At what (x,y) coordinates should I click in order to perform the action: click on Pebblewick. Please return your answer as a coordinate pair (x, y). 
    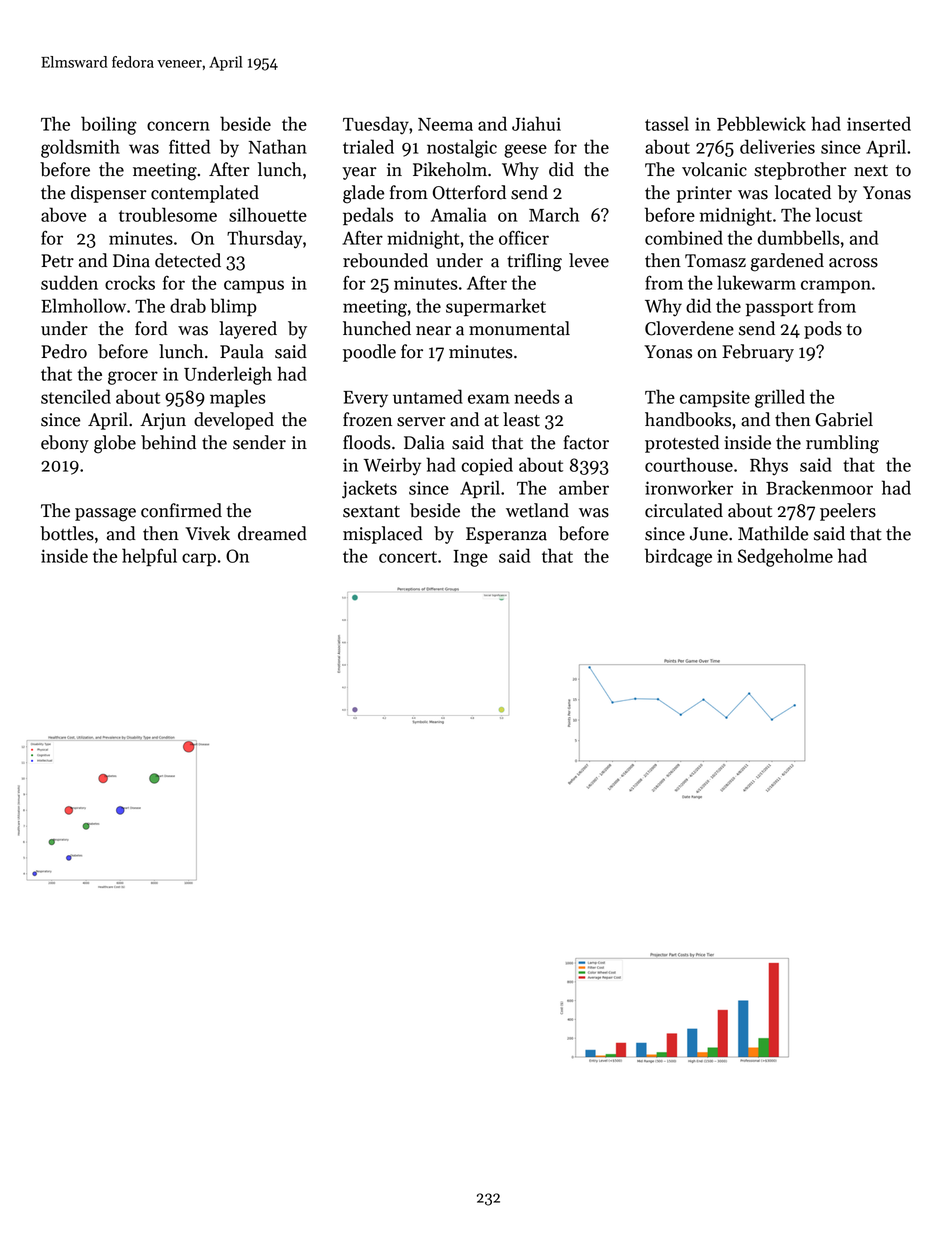
    Looking at the image, I should click on (761, 123).
